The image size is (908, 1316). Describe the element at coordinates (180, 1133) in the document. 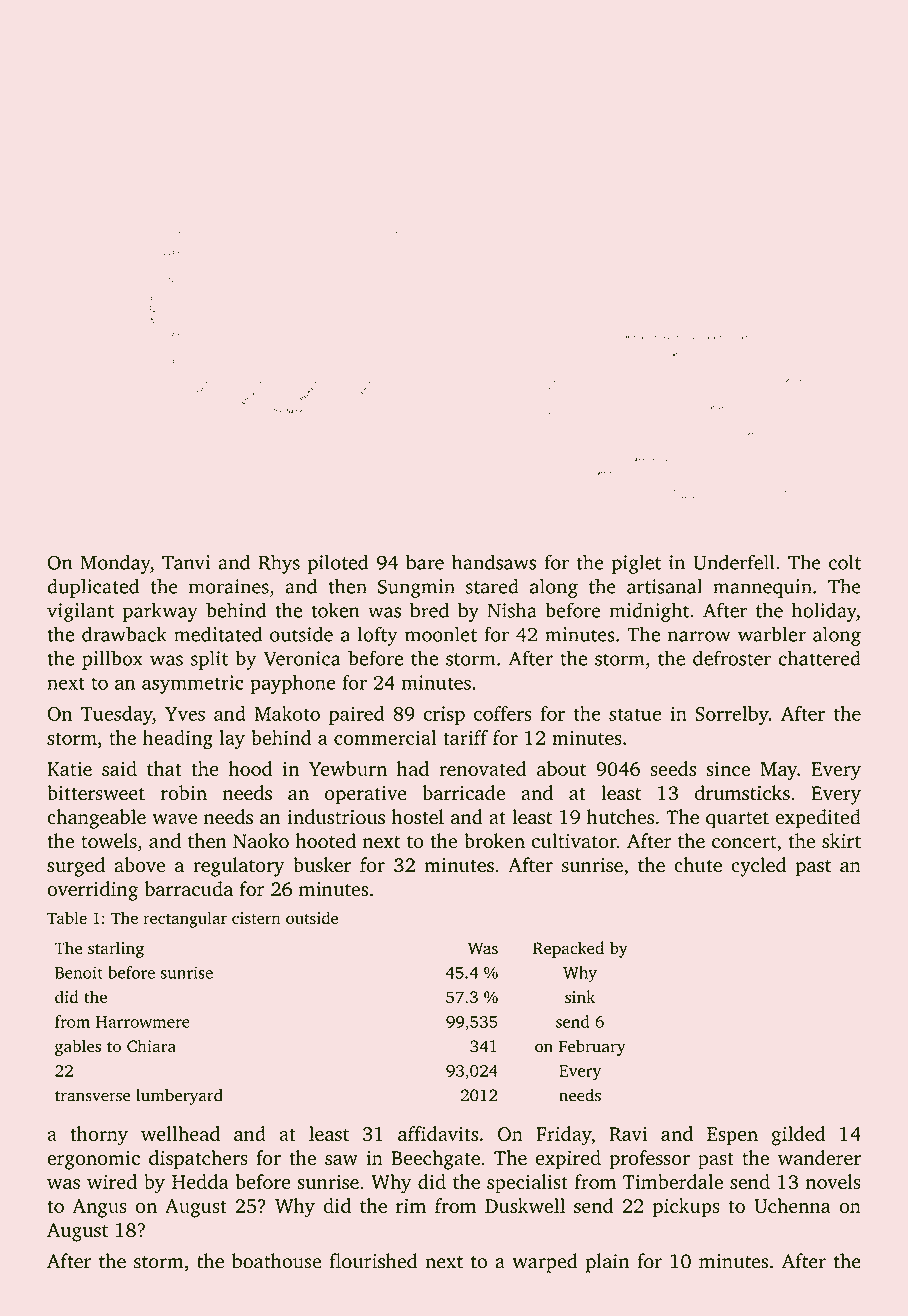

I see `wellhead` at that location.
